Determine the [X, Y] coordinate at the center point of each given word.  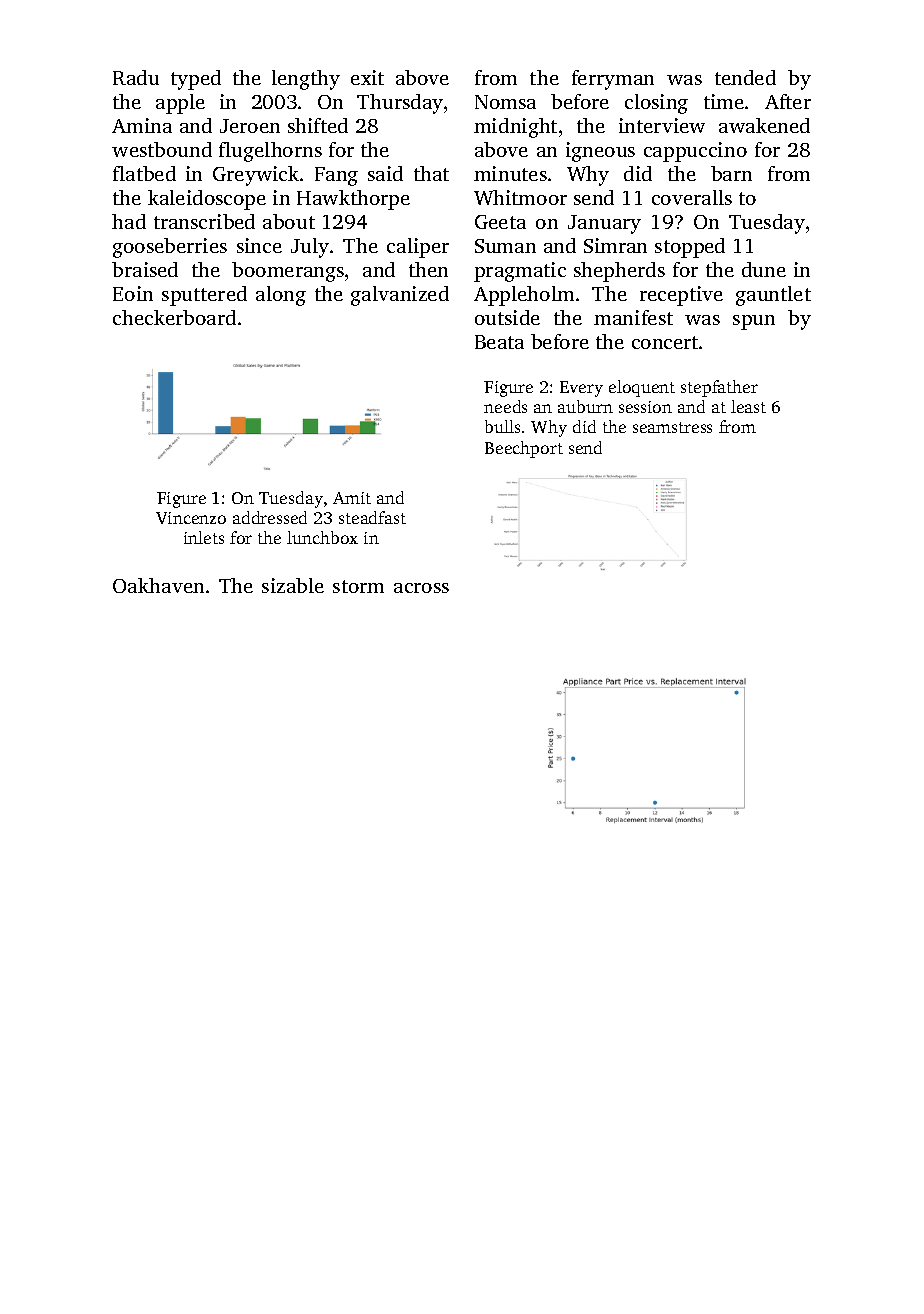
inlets [204, 537]
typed [196, 80]
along [281, 296]
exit [367, 77]
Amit [352, 498]
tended [745, 77]
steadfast [372, 517]
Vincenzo [191, 518]
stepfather [719, 388]
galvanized [400, 296]
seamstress [672, 427]
